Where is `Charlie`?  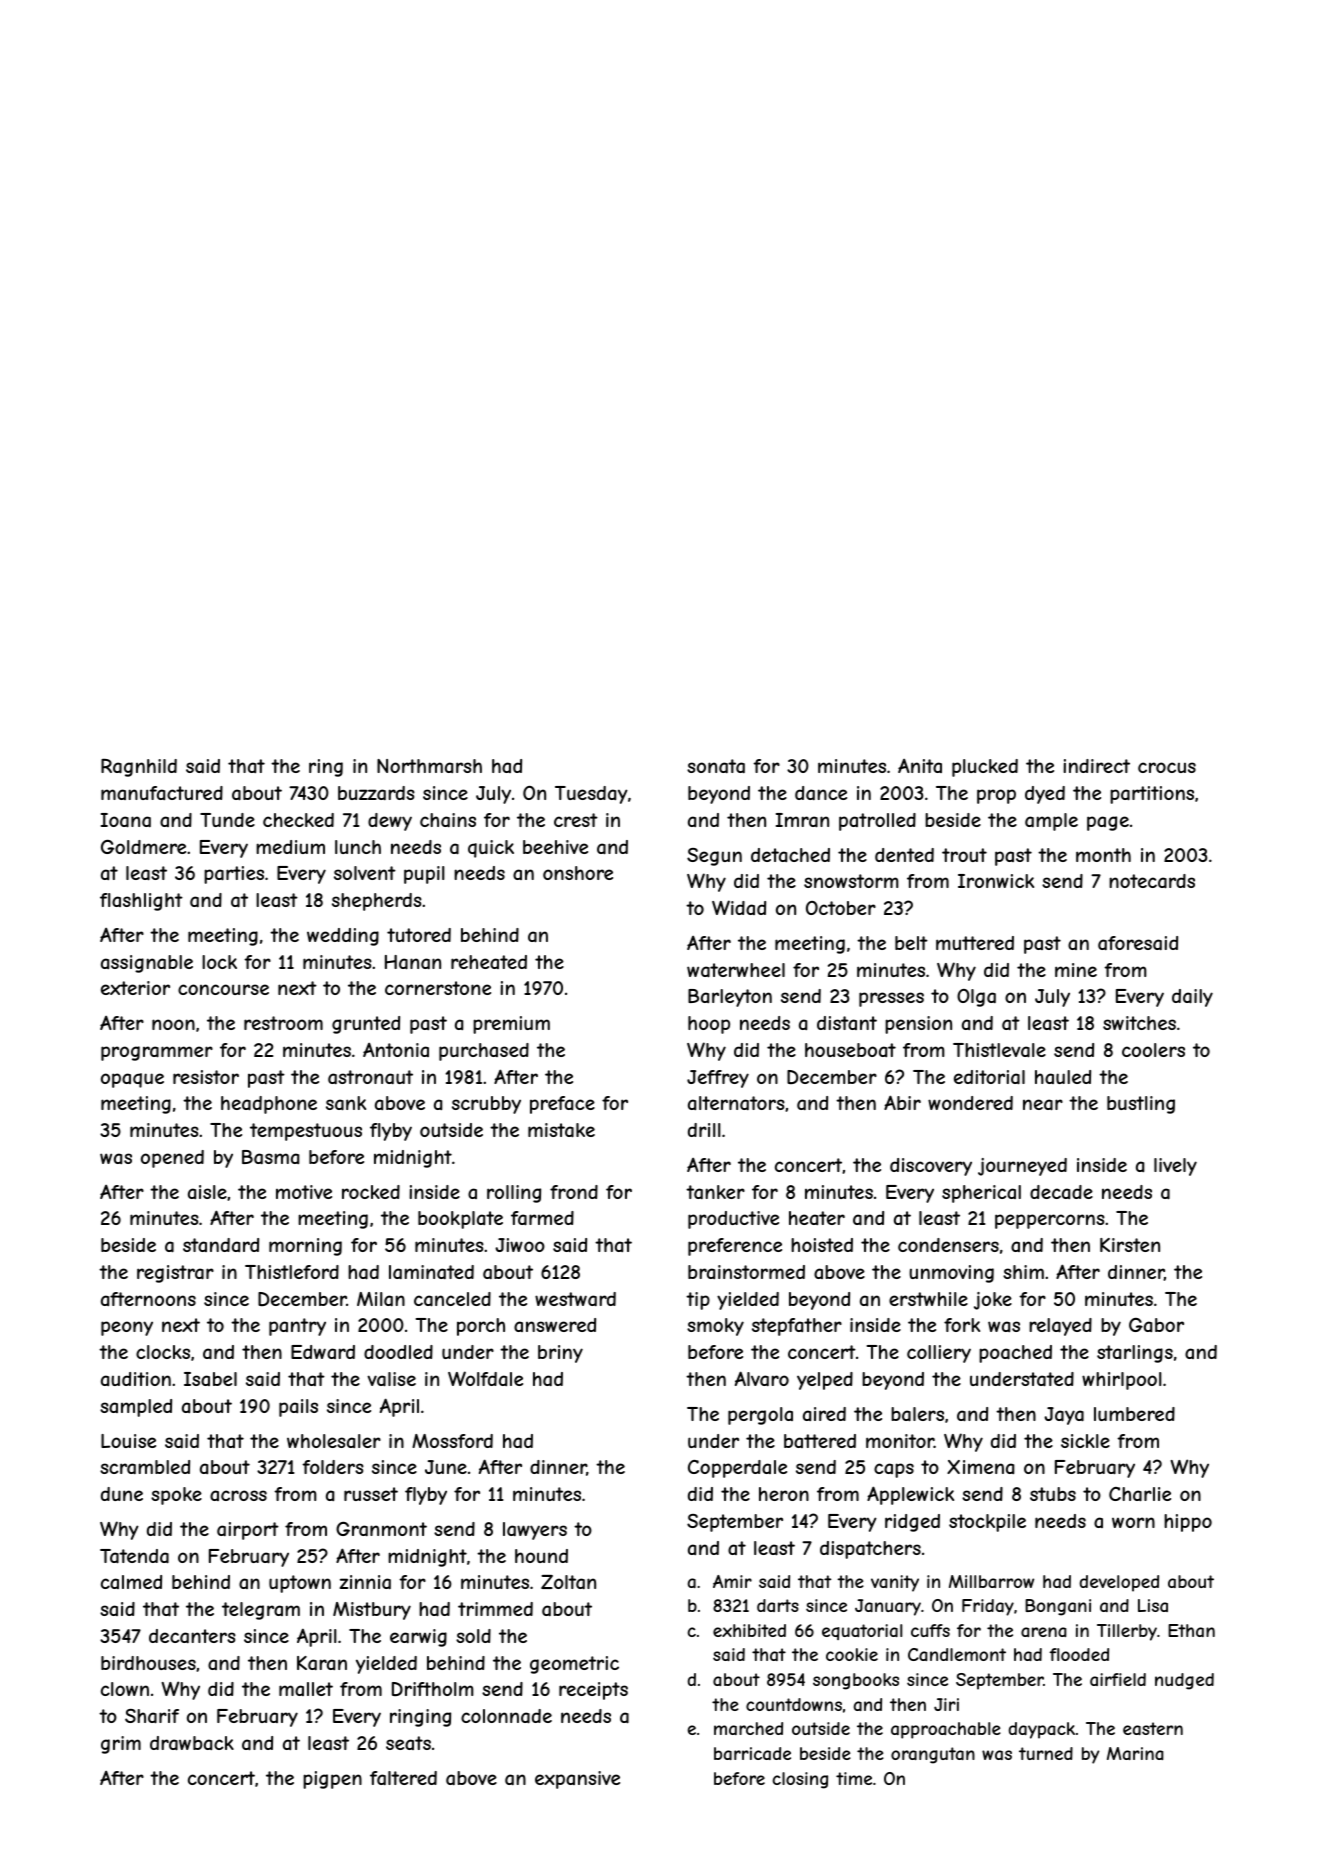 Charlie is located at coordinates (1140, 1494).
